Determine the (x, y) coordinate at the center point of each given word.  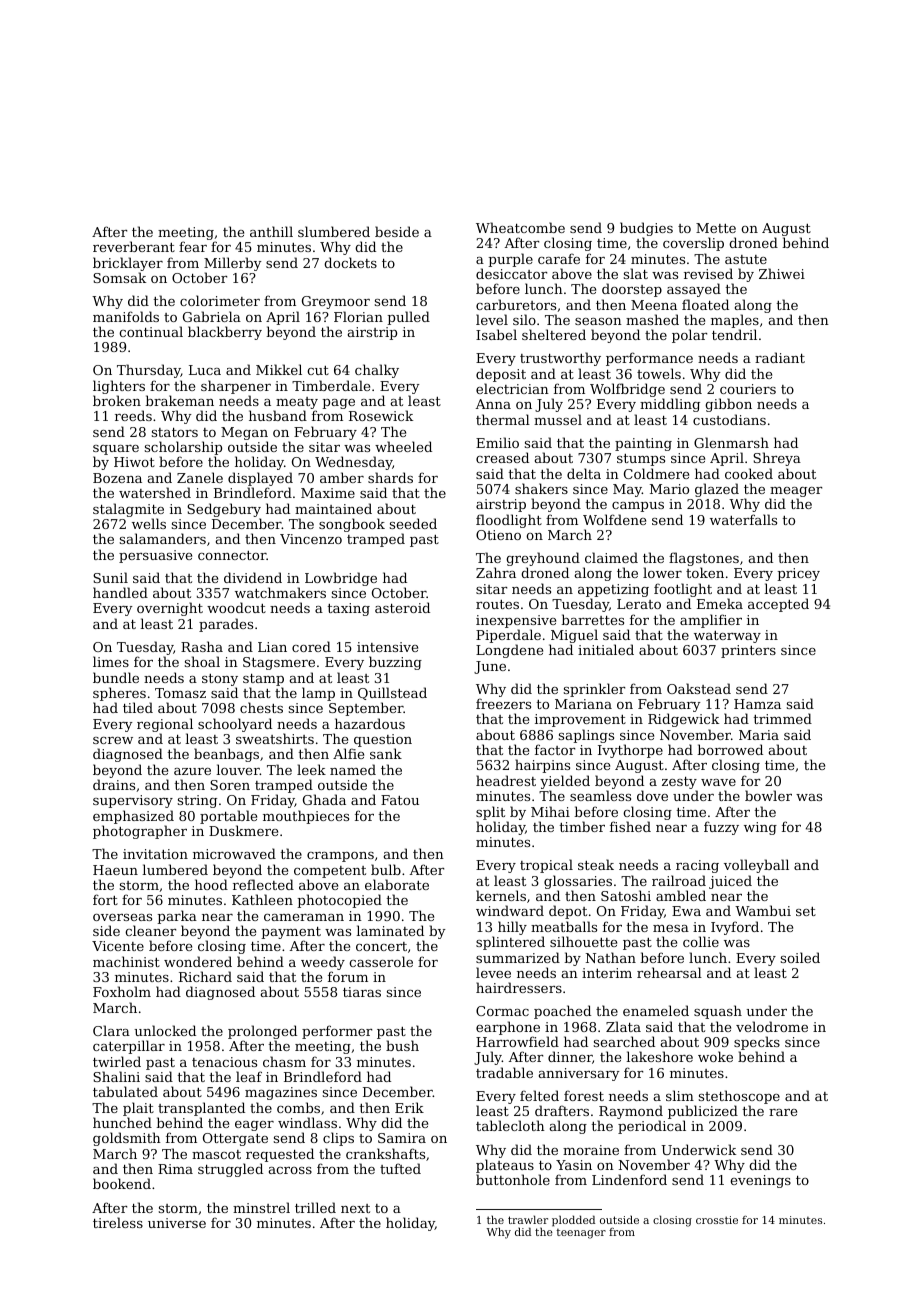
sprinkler (594, 690)
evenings (760, 1181)
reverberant (134, 246)
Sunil (110, 577)
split (490, 813)
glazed (717, 490)
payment (291, 934)
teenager (581, 1234)
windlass (307, 1122)
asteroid (402, 607)
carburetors (516, 304)
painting (643, 444)
